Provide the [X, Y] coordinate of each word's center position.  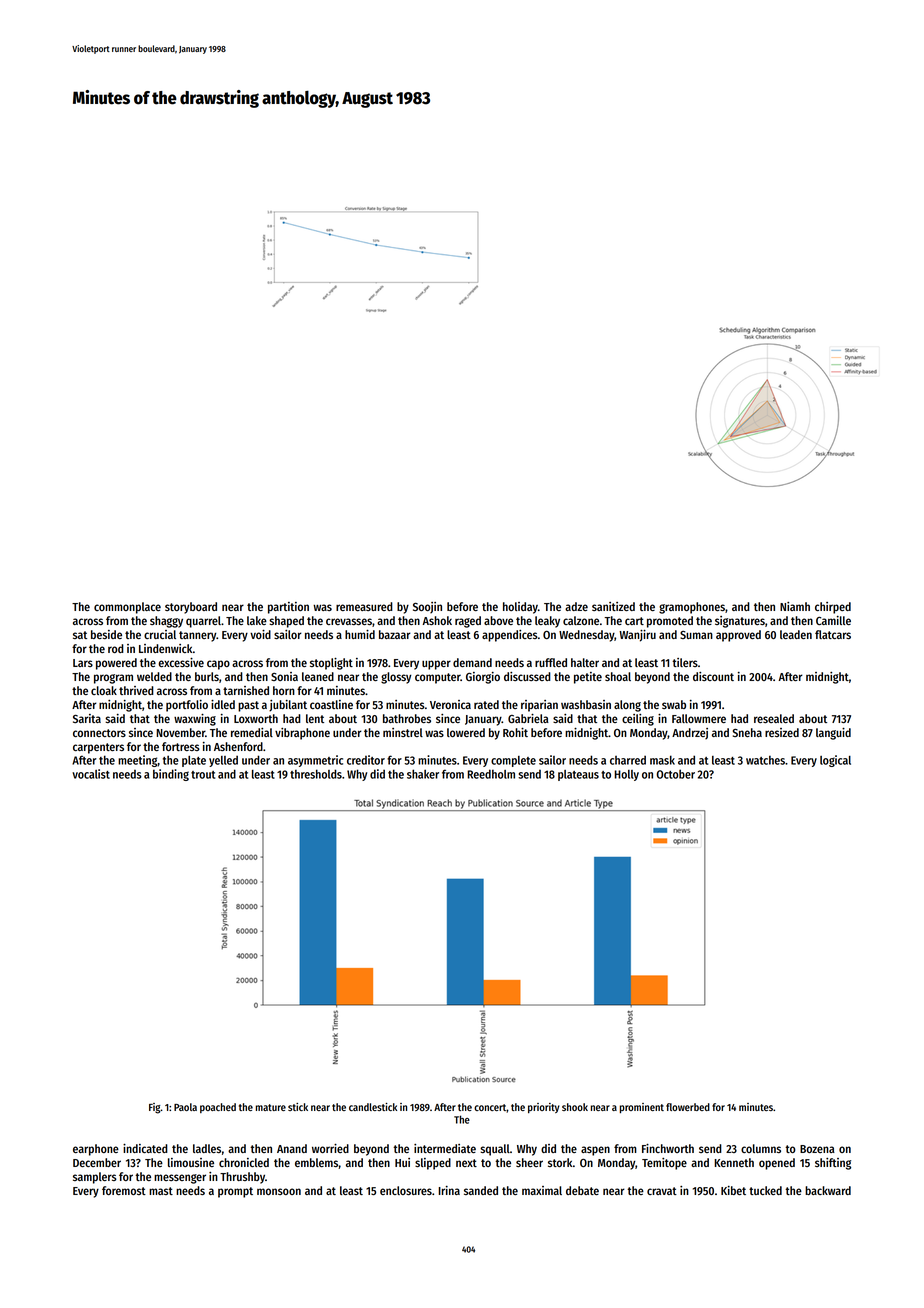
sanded [481, 1190]
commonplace [127, 608]
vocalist [91, 774]
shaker [423, 774]
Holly [626, 775]
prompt [235, 1192]
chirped [833, 608]
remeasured [364, 606]
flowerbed [688, 1107]
